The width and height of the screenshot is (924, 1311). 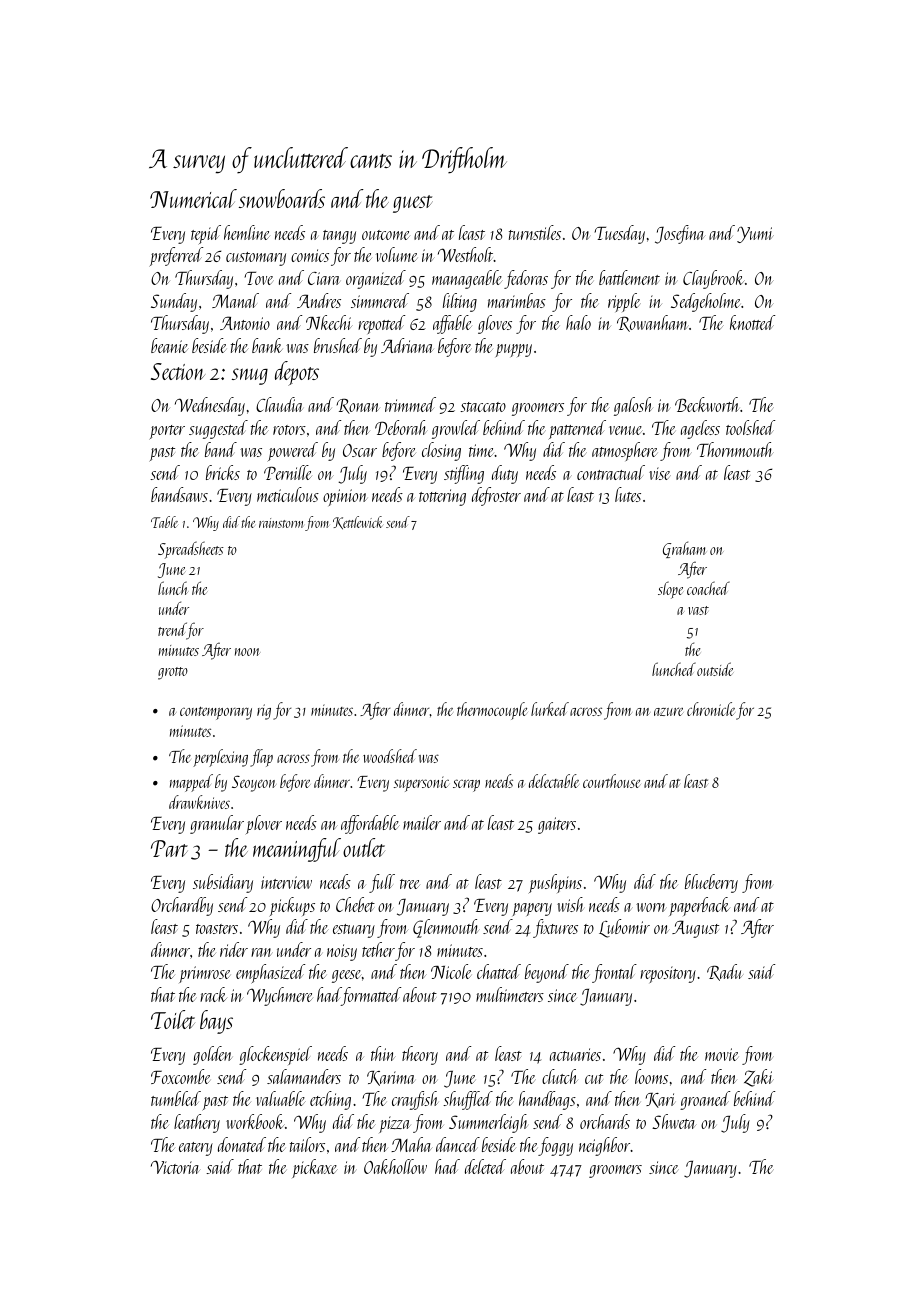 I want to click on donated, so click(x=242, y=1144).
